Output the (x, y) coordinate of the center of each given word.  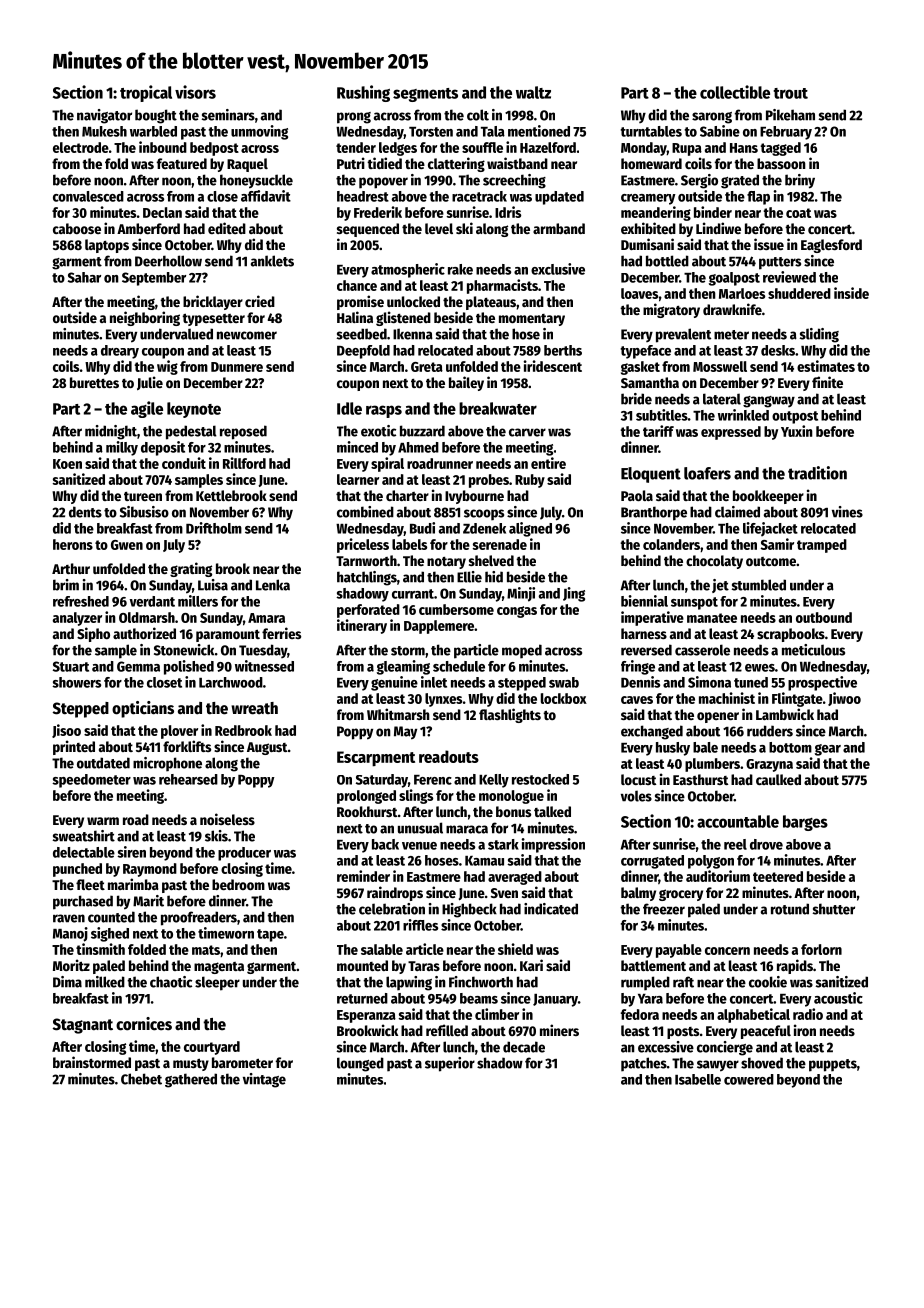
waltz (533, 92)
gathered (191, 1080)
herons (73, 544)
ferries (281, 633)
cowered (749, 1079)
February (786, 133)
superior (450, 1064)
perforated (368, 611)
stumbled (759, 585)
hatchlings (367, 578)
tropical (146, 93)
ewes (760, 668)
